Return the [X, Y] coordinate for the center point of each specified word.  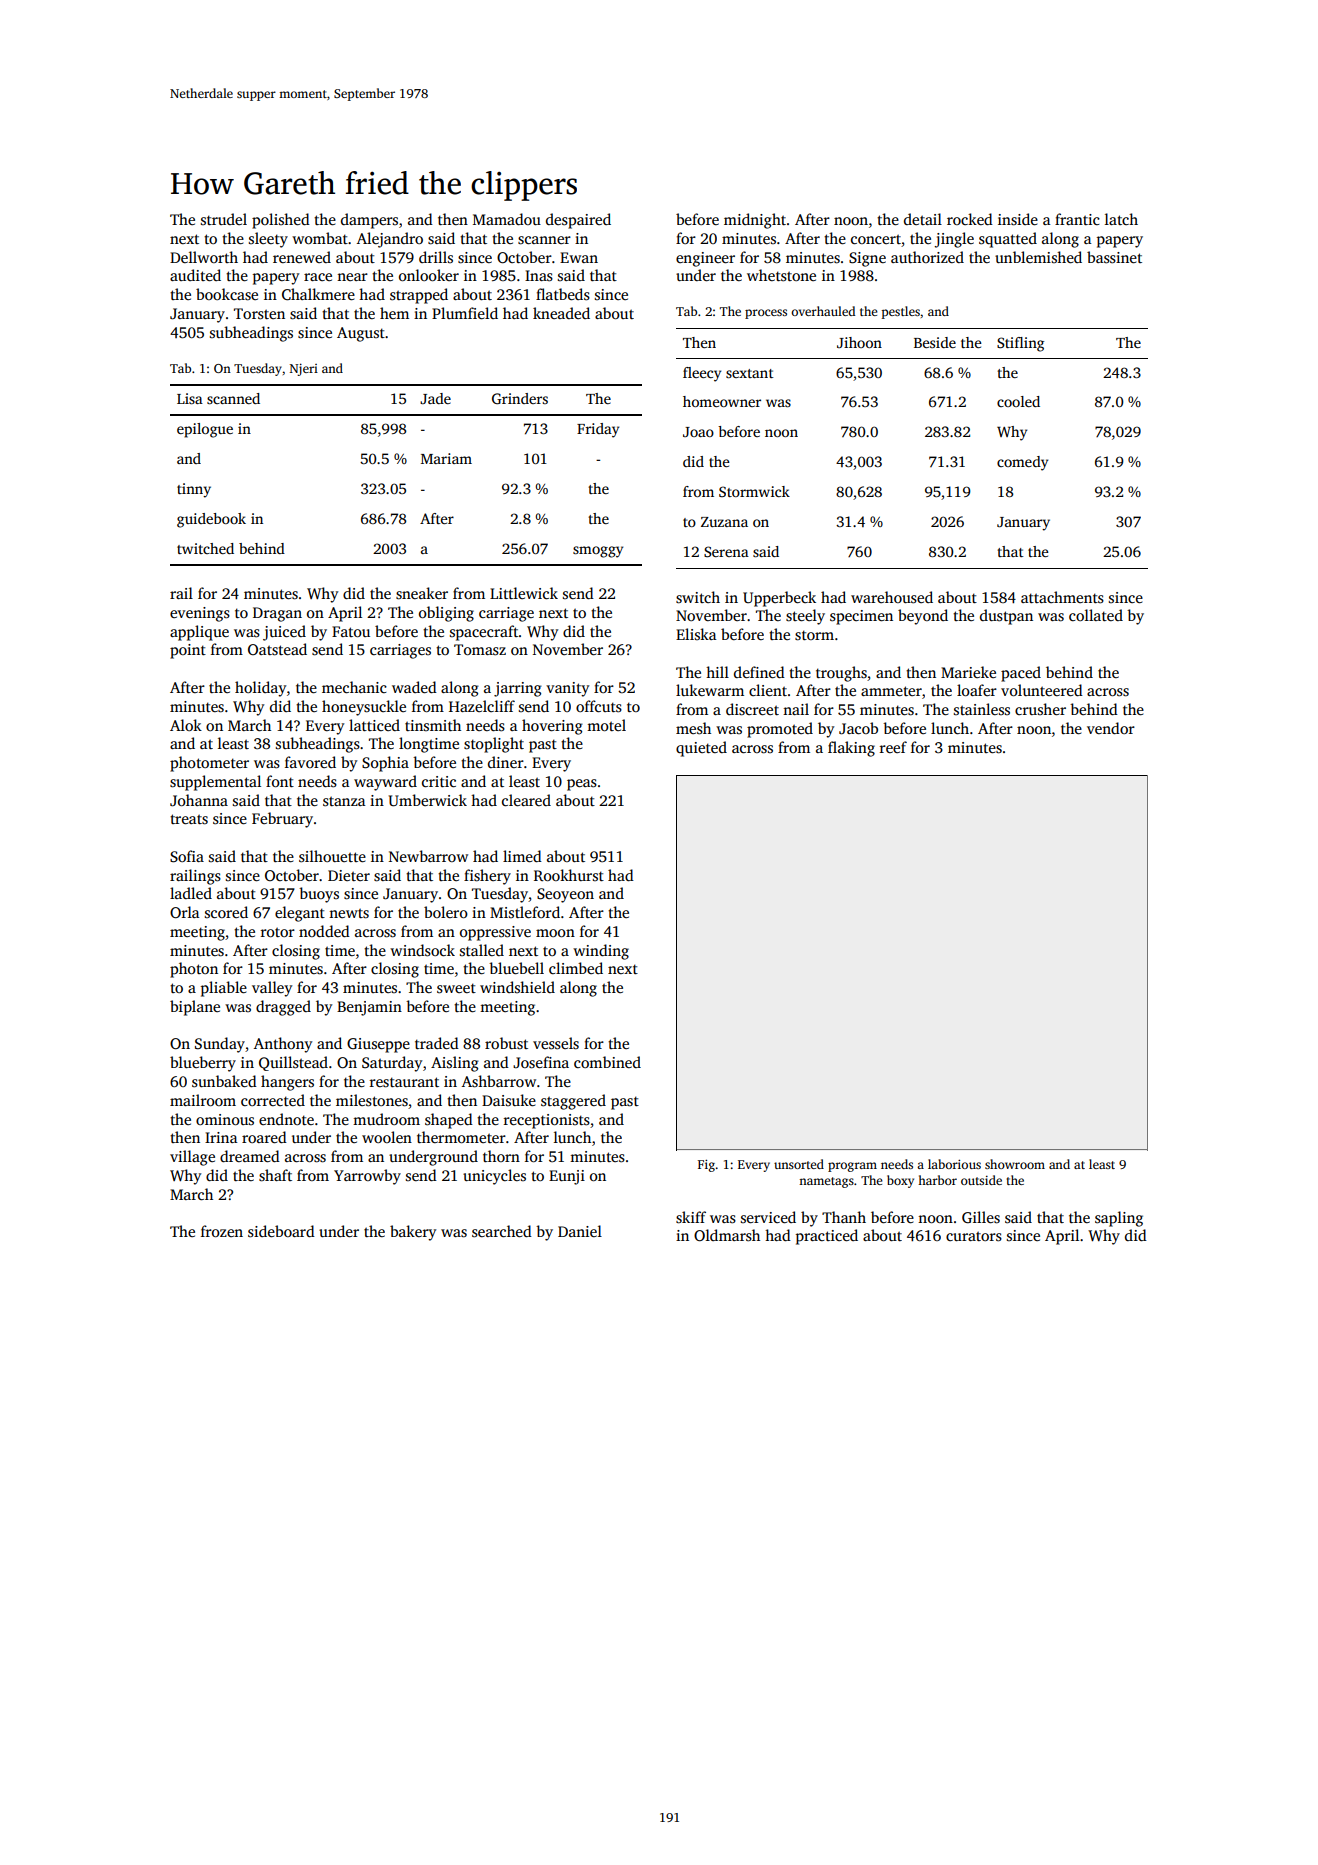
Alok [186, 725]
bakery [413, 1233]
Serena [726, 551]
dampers [369, 221]
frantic [1077, 219]
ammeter [891, 691]
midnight [755, 221]
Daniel [580, 1231]
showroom [1015, 1164]
